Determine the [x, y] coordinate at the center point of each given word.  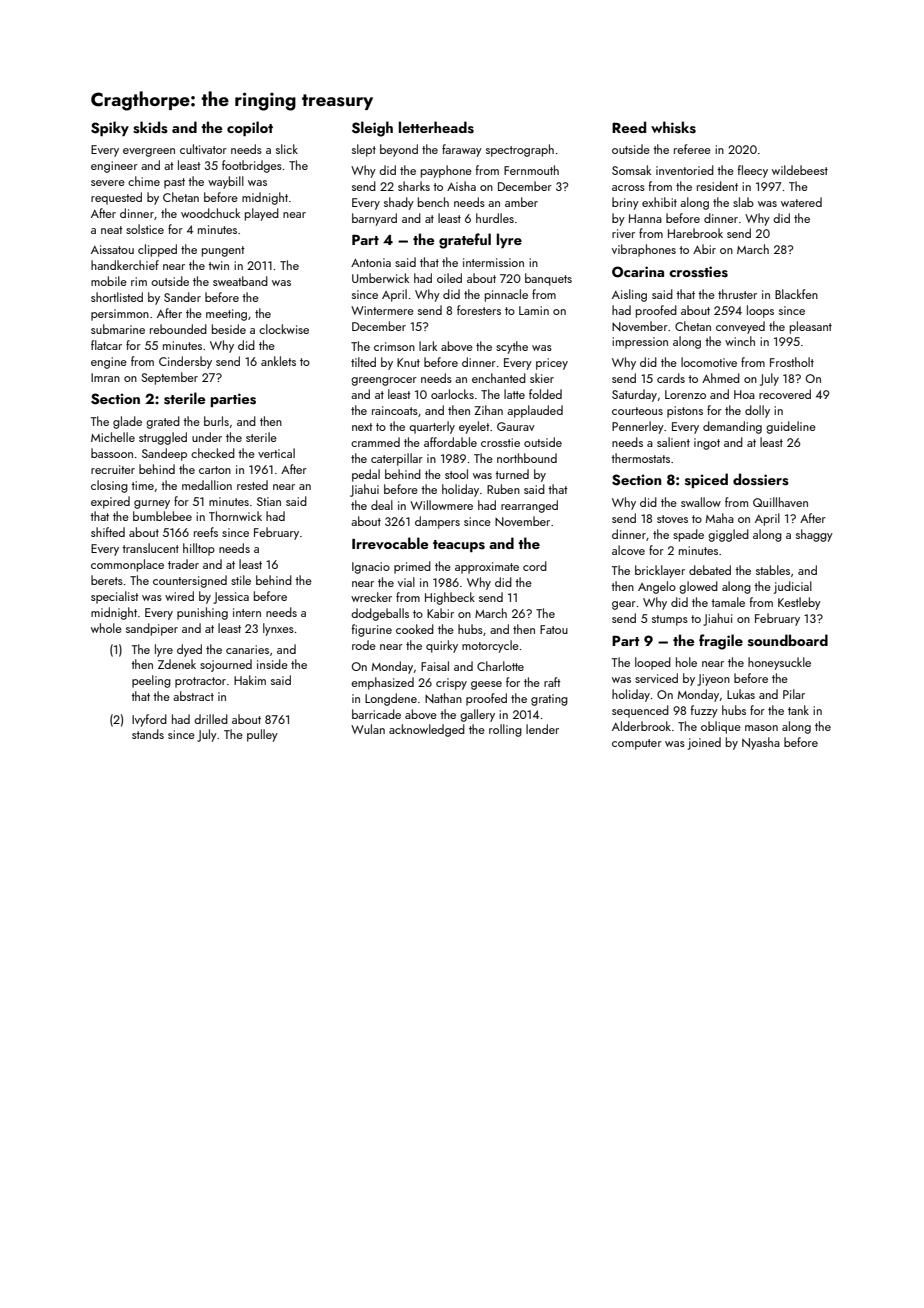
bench [433, 202]
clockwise [284, 329]
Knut [408, 362]
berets [107, 580]
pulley [262, 735]
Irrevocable [390, 543]
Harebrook [695, 233]
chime [144, 181]
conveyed [740, 327]
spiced [706, 480]
